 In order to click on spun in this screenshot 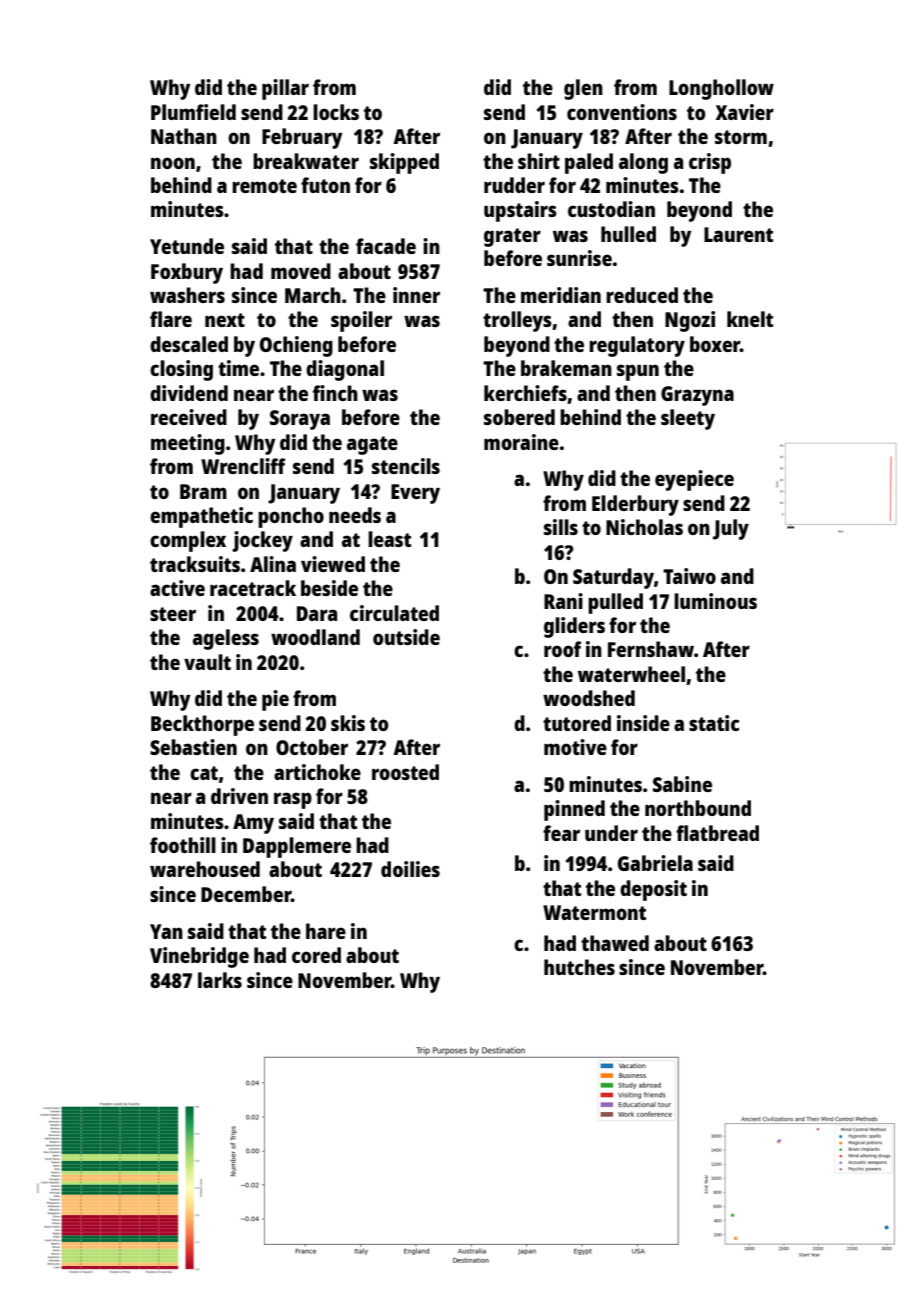, I will do `click(638, 372)`.
